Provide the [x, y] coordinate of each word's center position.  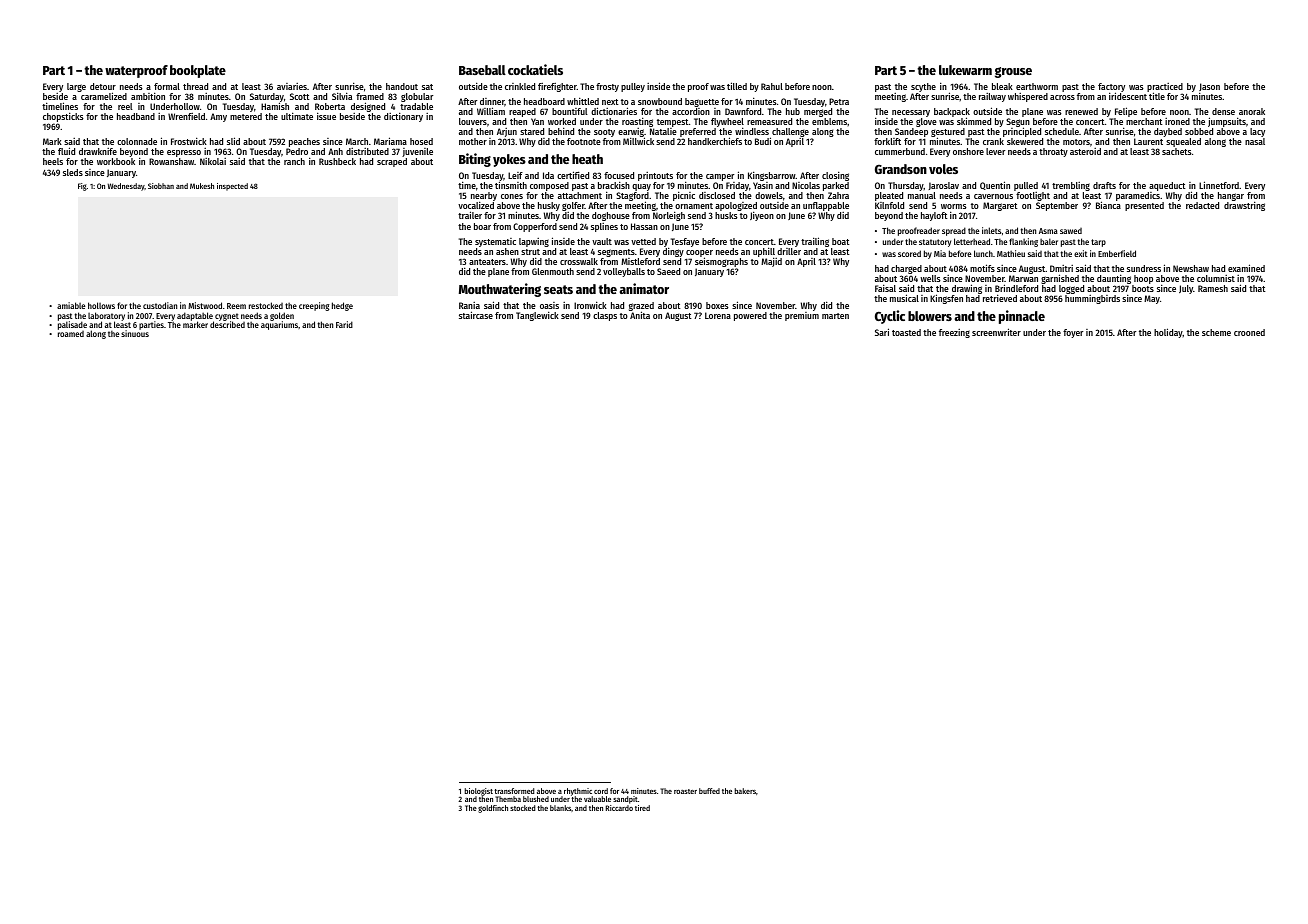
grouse [1013, 72]
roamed [71, 334]
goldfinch [493, 809]
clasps [605, 316]
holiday [1168, 333]
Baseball [482, 70]
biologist [479, 792]
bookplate [198, 71]
